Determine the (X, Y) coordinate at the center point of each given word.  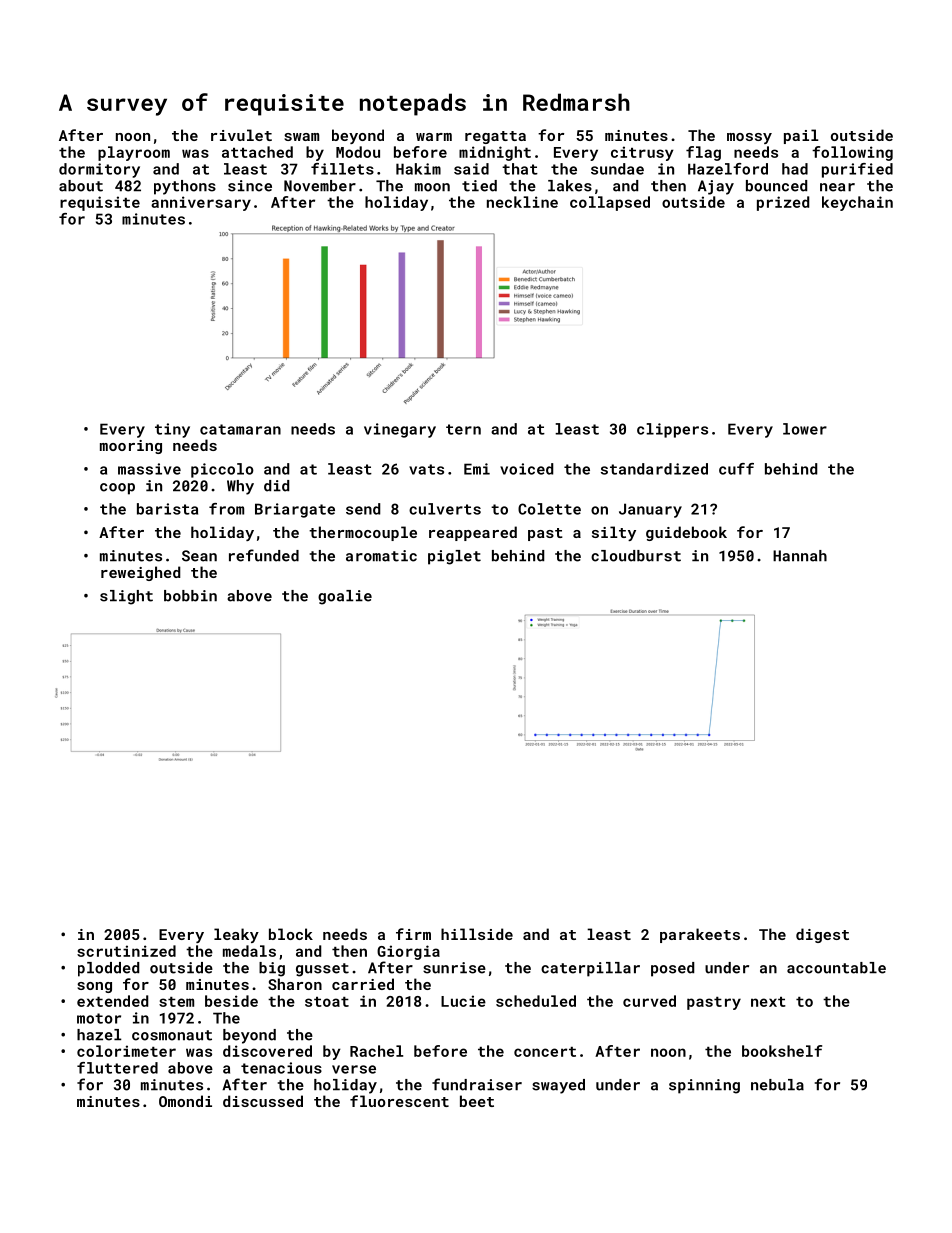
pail (801, 136)
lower (805, 429)
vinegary (400, 430)
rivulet (241, 135)
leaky (236, 935)
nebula (777, 1085)
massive (149, 469)
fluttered (117, 1068)
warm (434, 137)
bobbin (190, 596)
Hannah (800, 556)
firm (413, 934)
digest (822, 935)
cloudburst (636, 556)
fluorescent (399, 1101)
